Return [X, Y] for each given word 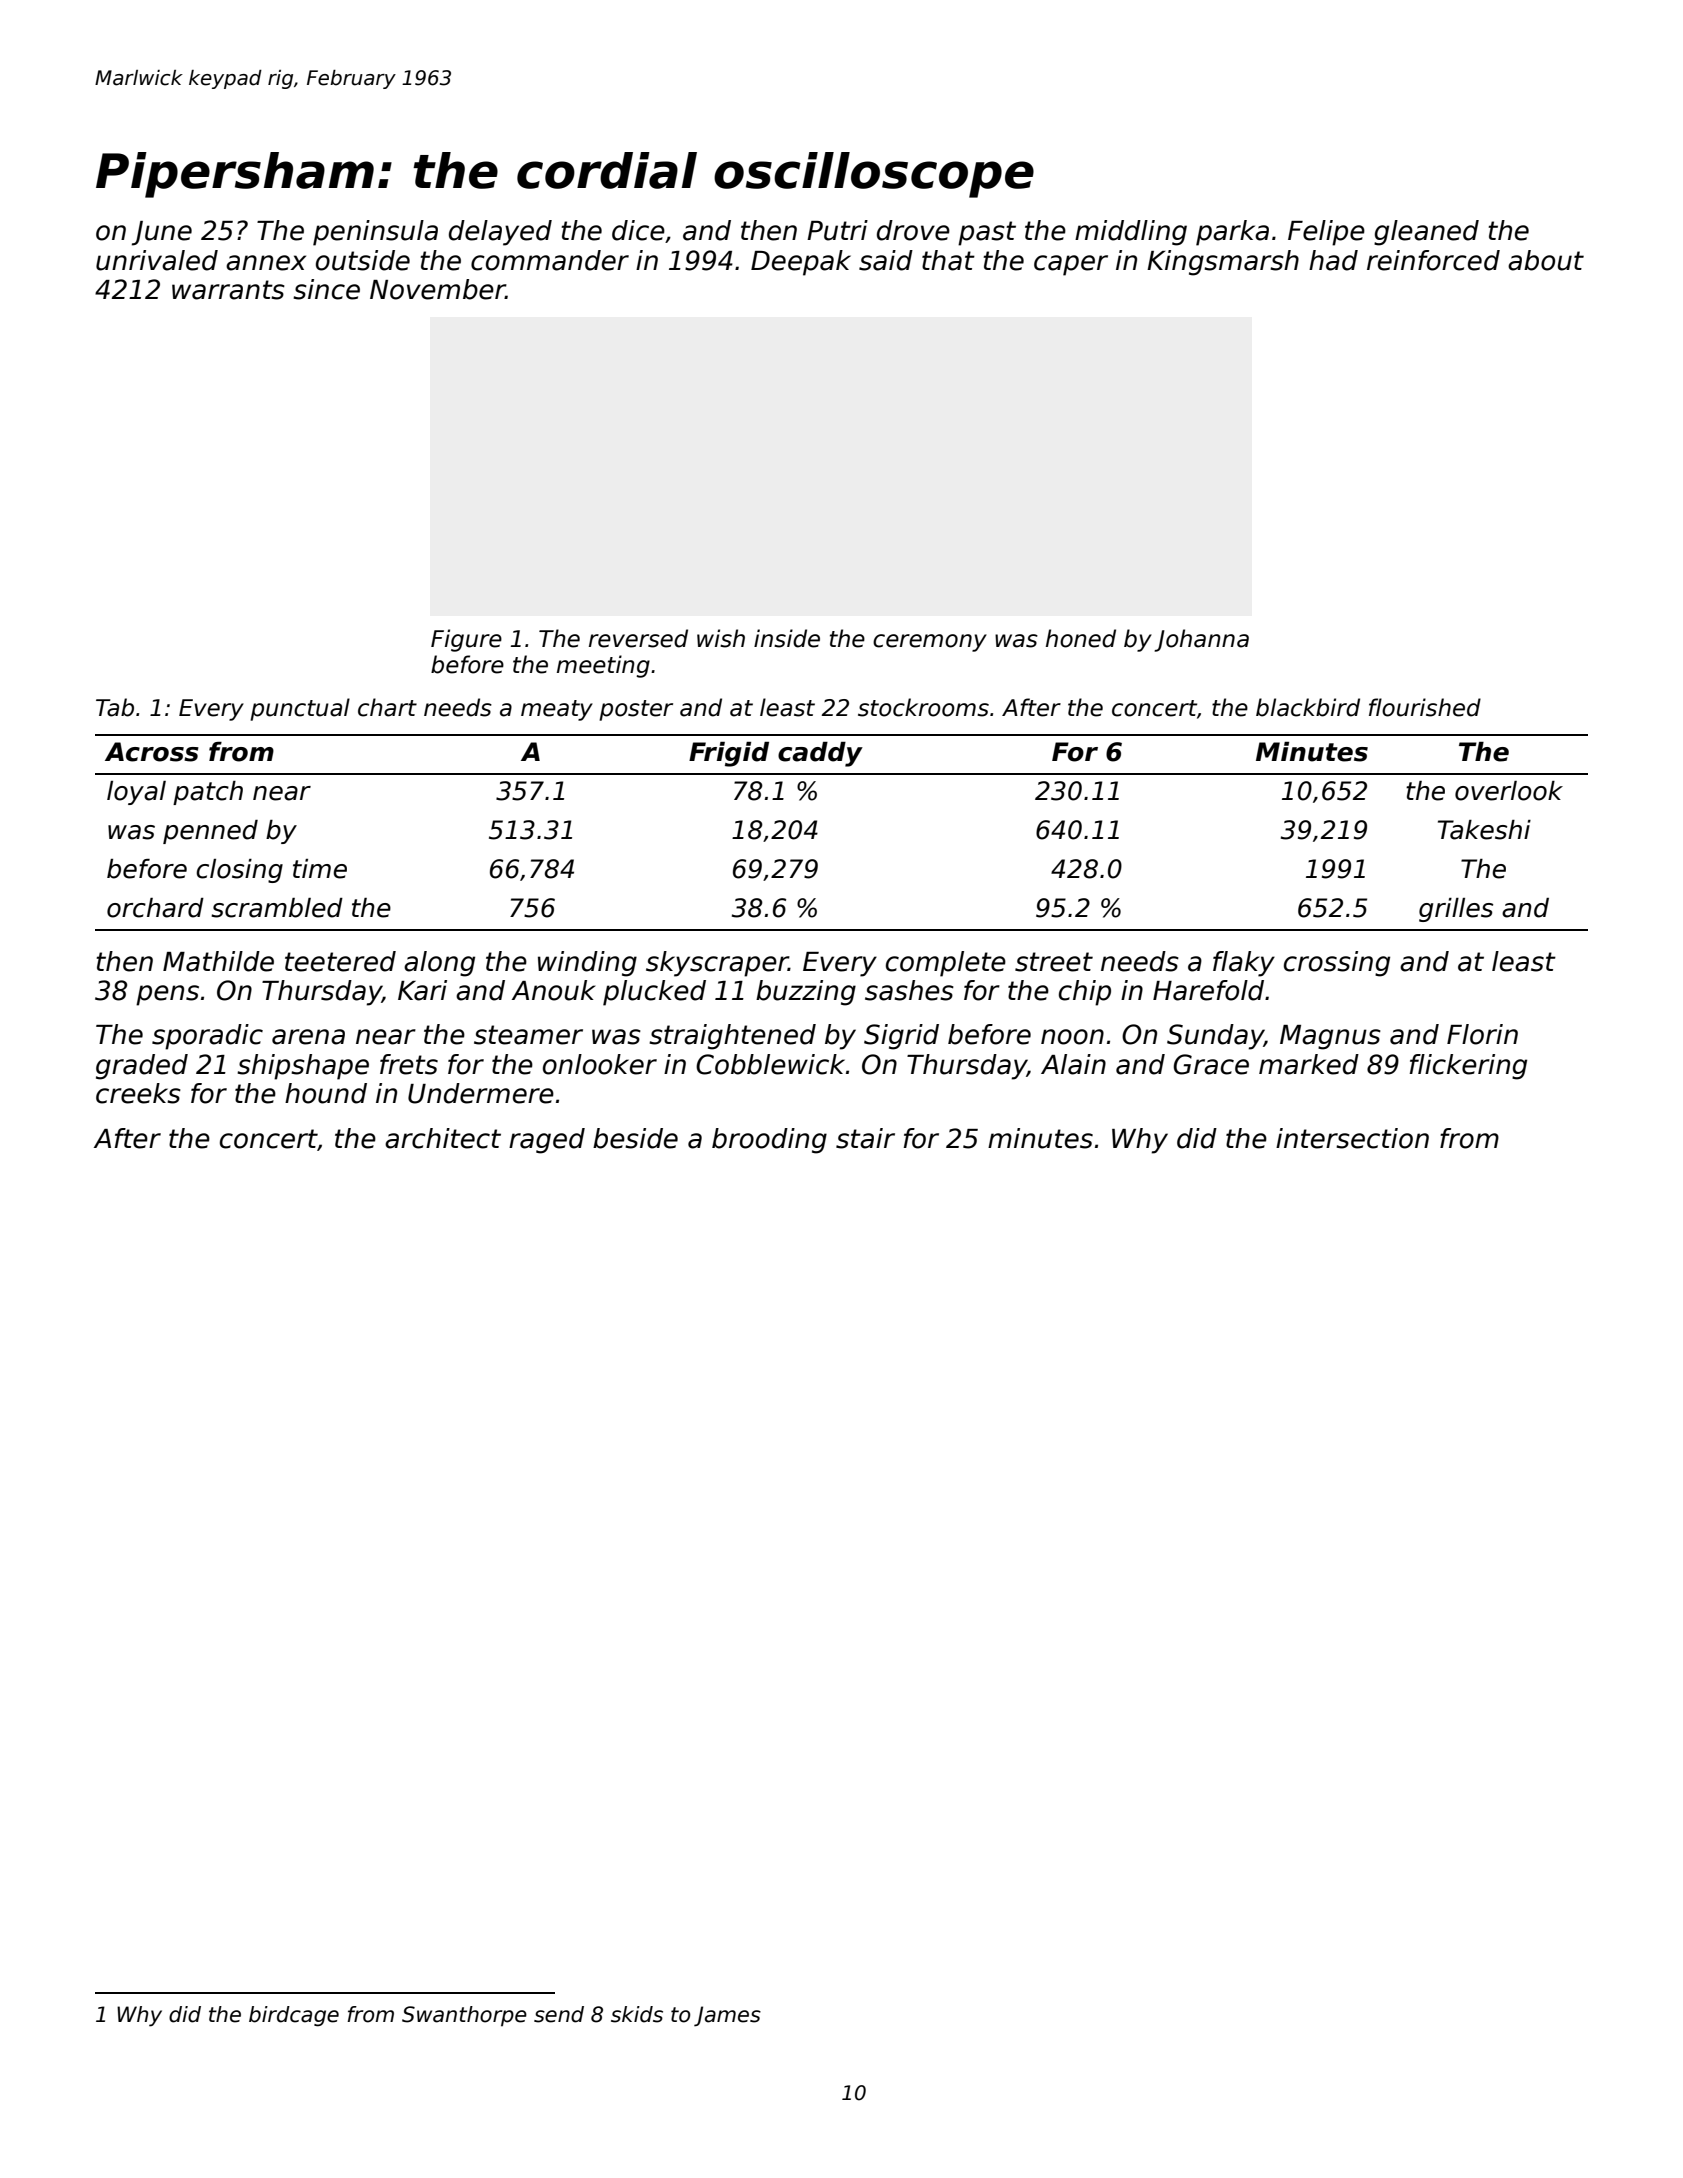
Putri [837, 230]
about [1546, 260]
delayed [500, 233]
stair [865, 1138]
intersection [1352, 1138]
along [439, 964]
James [727, 2016]
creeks [138, 1093]
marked [1309, 1064]
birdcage [294, 2016]
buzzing [806, 993]
